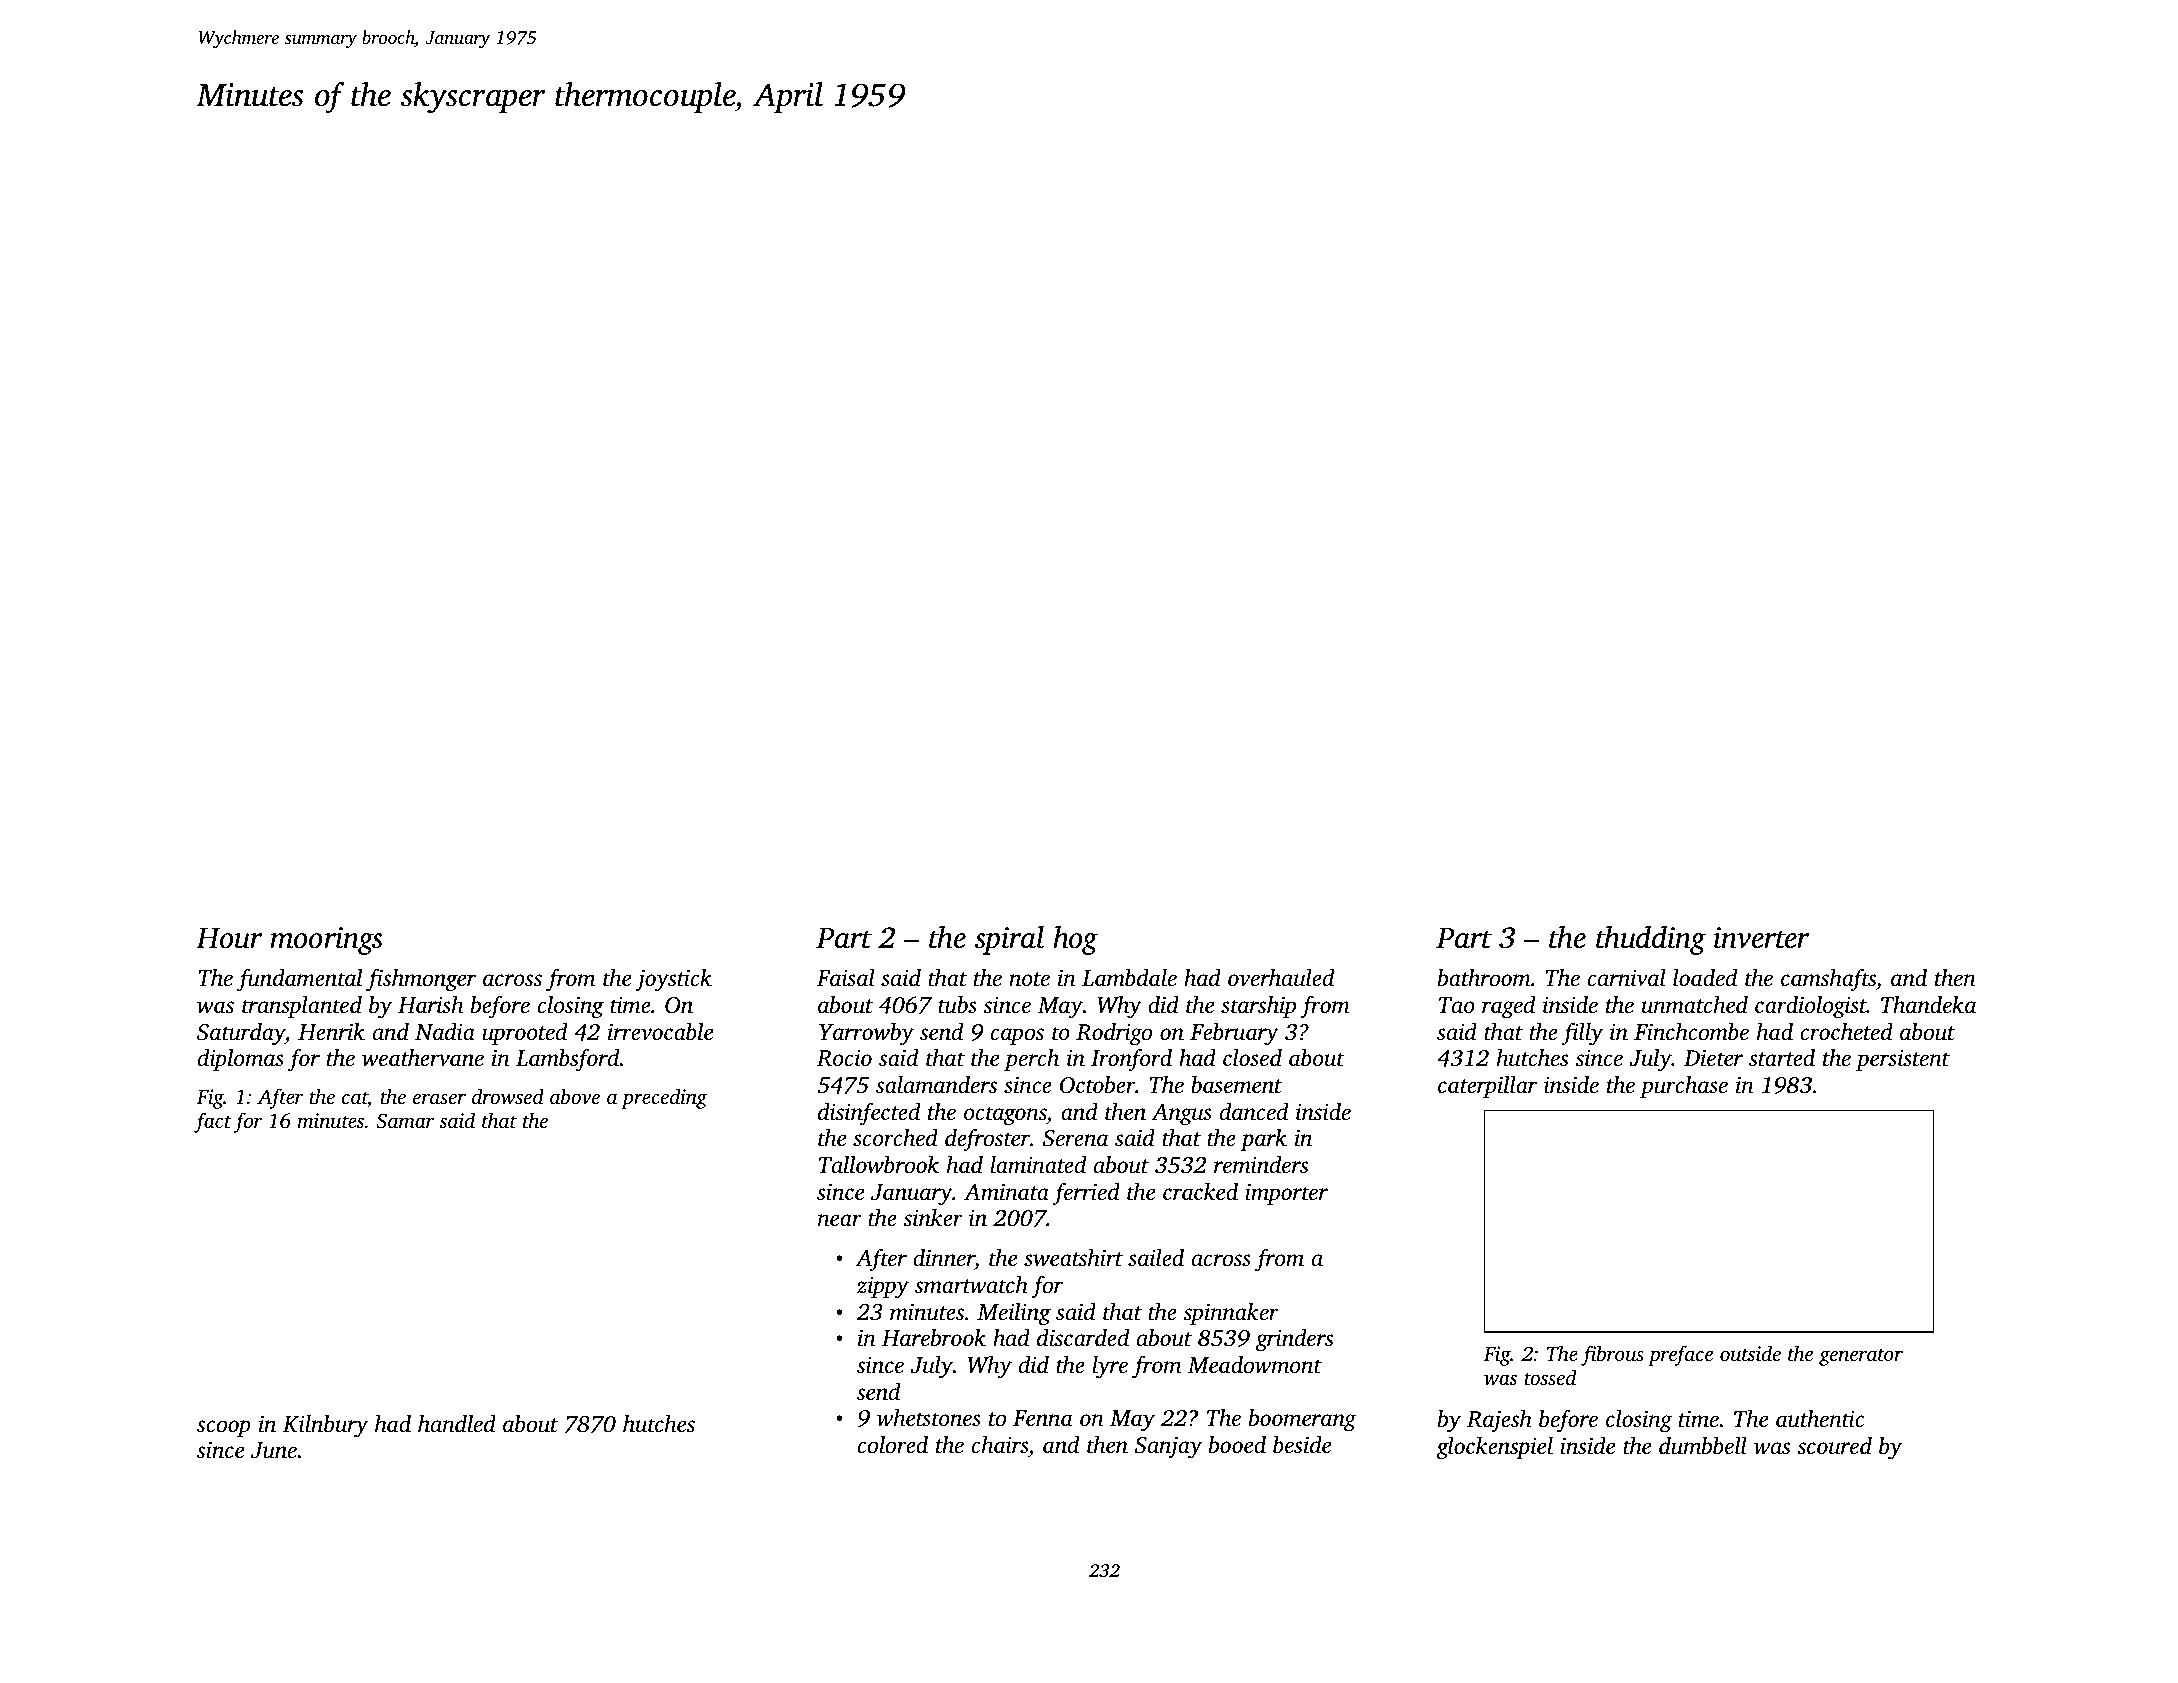 The image size is (2178, 1683). Describe the element at coordinates (936, 1085) in the screenshot. I see `salamanders` at that location.
